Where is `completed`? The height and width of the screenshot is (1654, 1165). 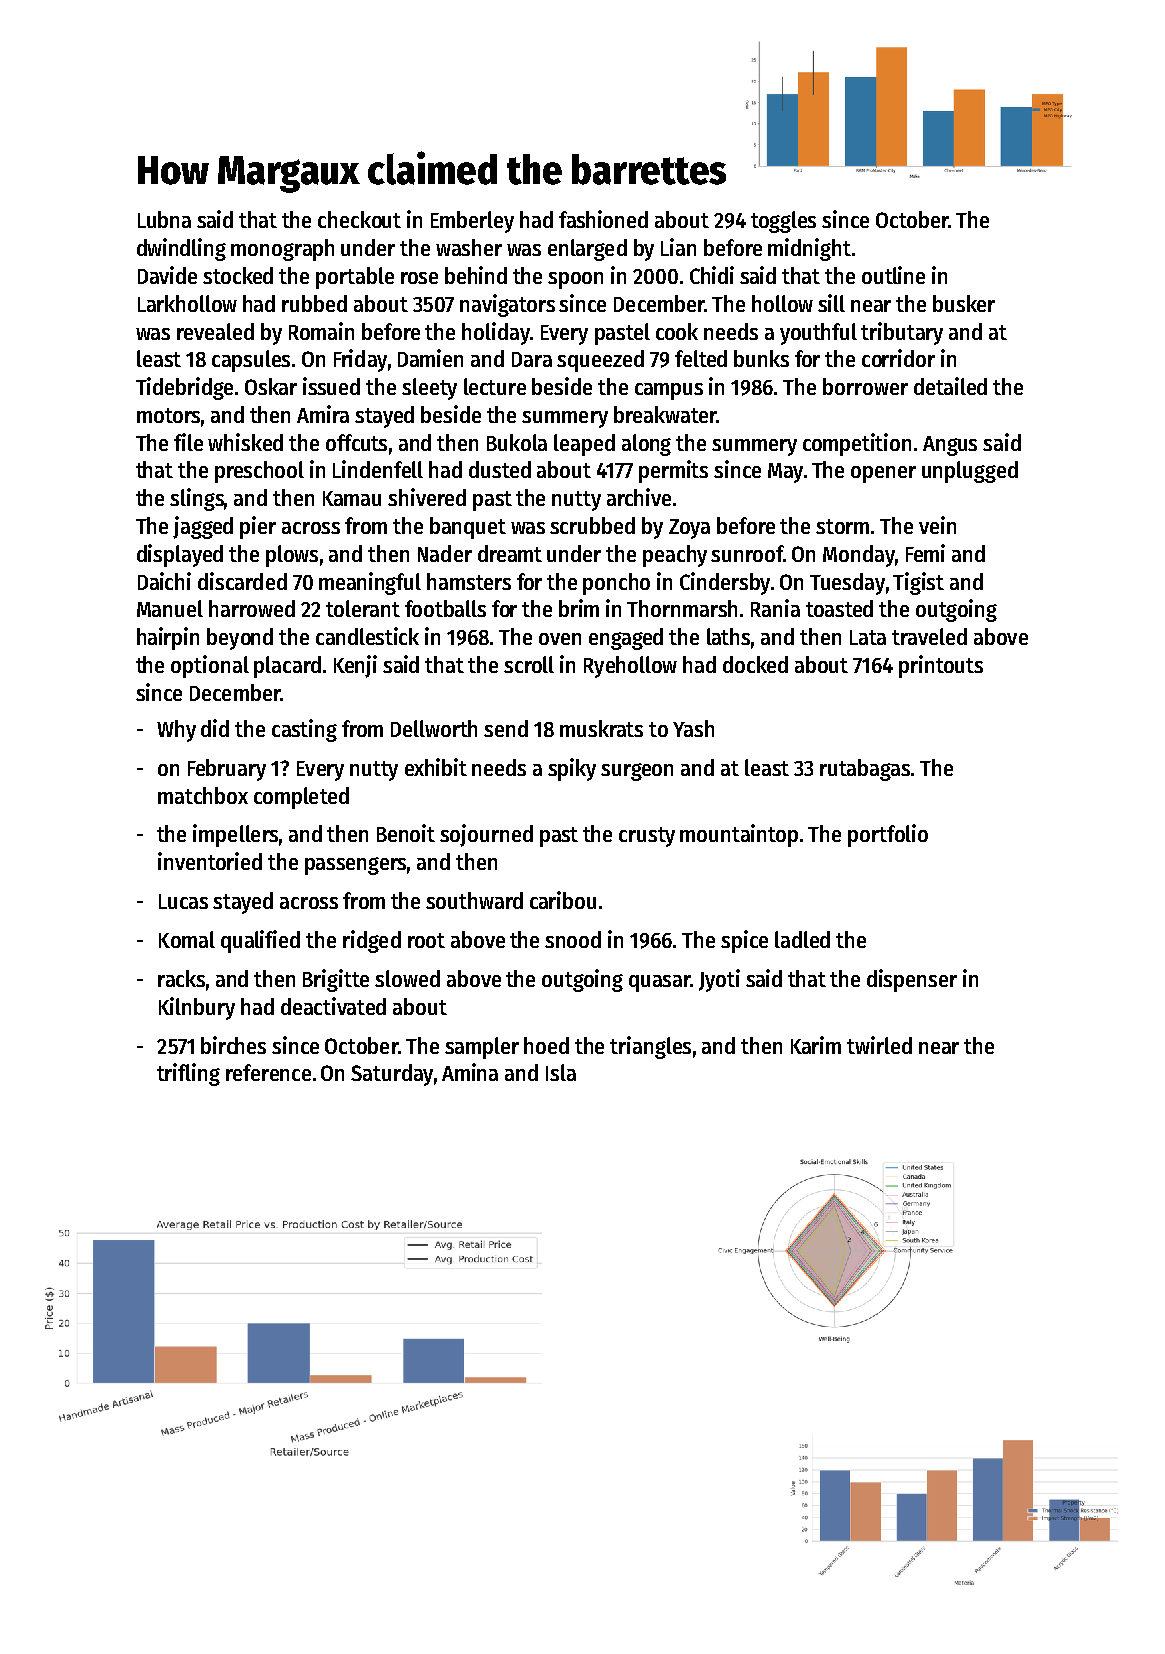
completed is located at coordinates (301, 798).
